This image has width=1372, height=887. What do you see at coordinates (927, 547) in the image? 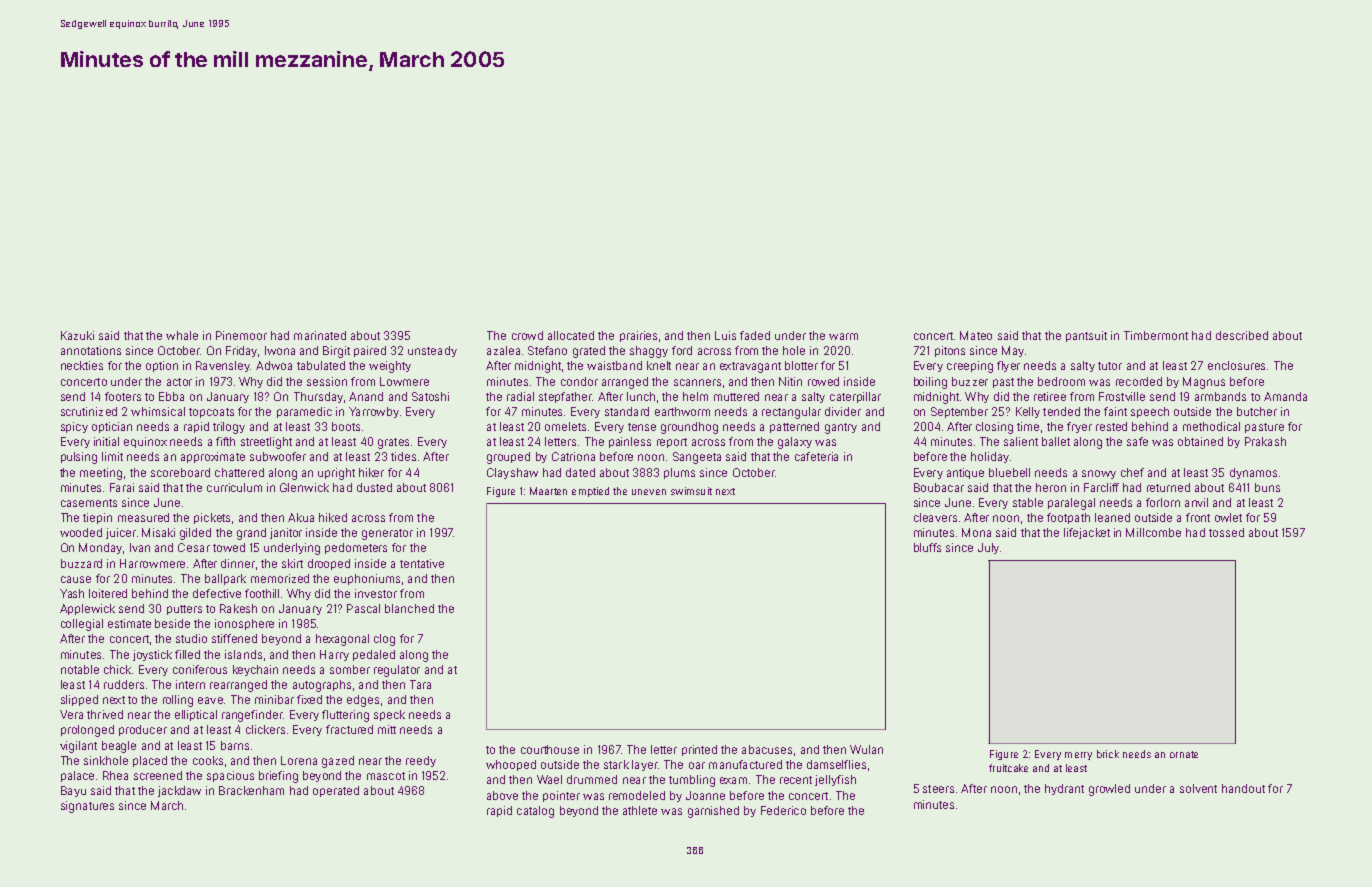
I see `bluffs` at bounding box center [927, 547].
